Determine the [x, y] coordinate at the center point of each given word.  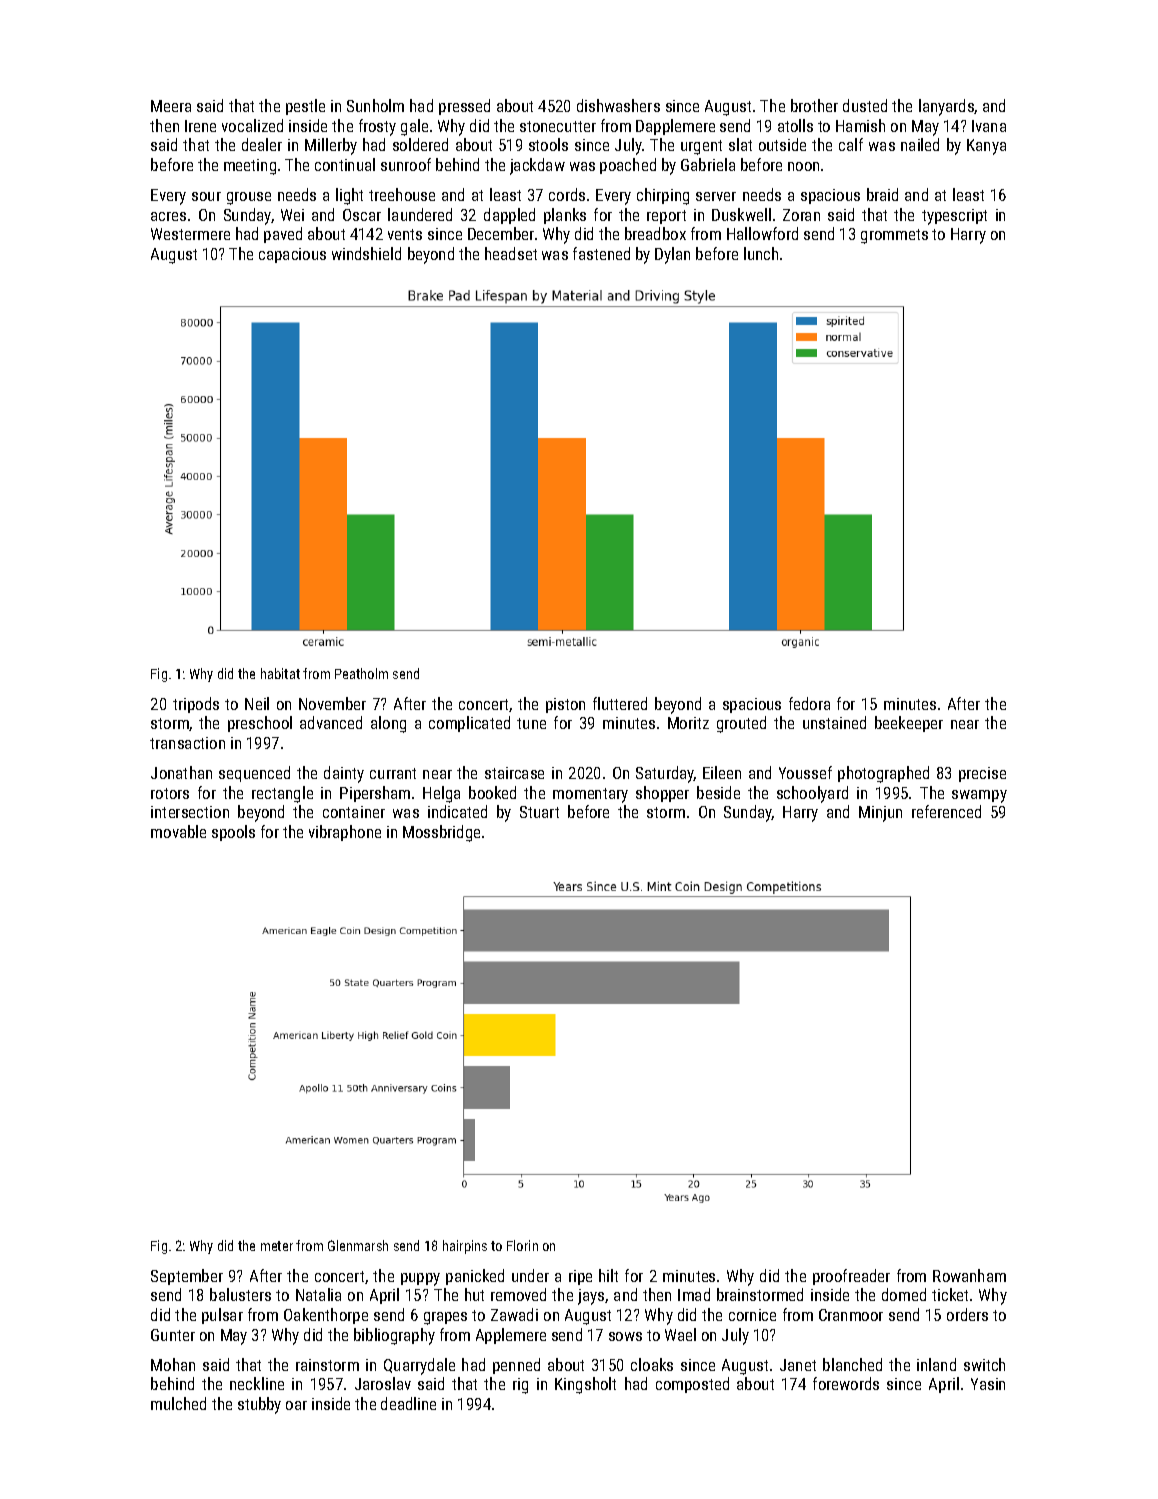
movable [178, 831]
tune [531, 723]
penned [516, 1366]
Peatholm [361, 673]
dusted [865, 105]
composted [692, 1385]
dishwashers [618, 105]
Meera [171, 106]
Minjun [880, 814]
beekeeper [909, 724]
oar [296, 1405]
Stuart [539, 812]
